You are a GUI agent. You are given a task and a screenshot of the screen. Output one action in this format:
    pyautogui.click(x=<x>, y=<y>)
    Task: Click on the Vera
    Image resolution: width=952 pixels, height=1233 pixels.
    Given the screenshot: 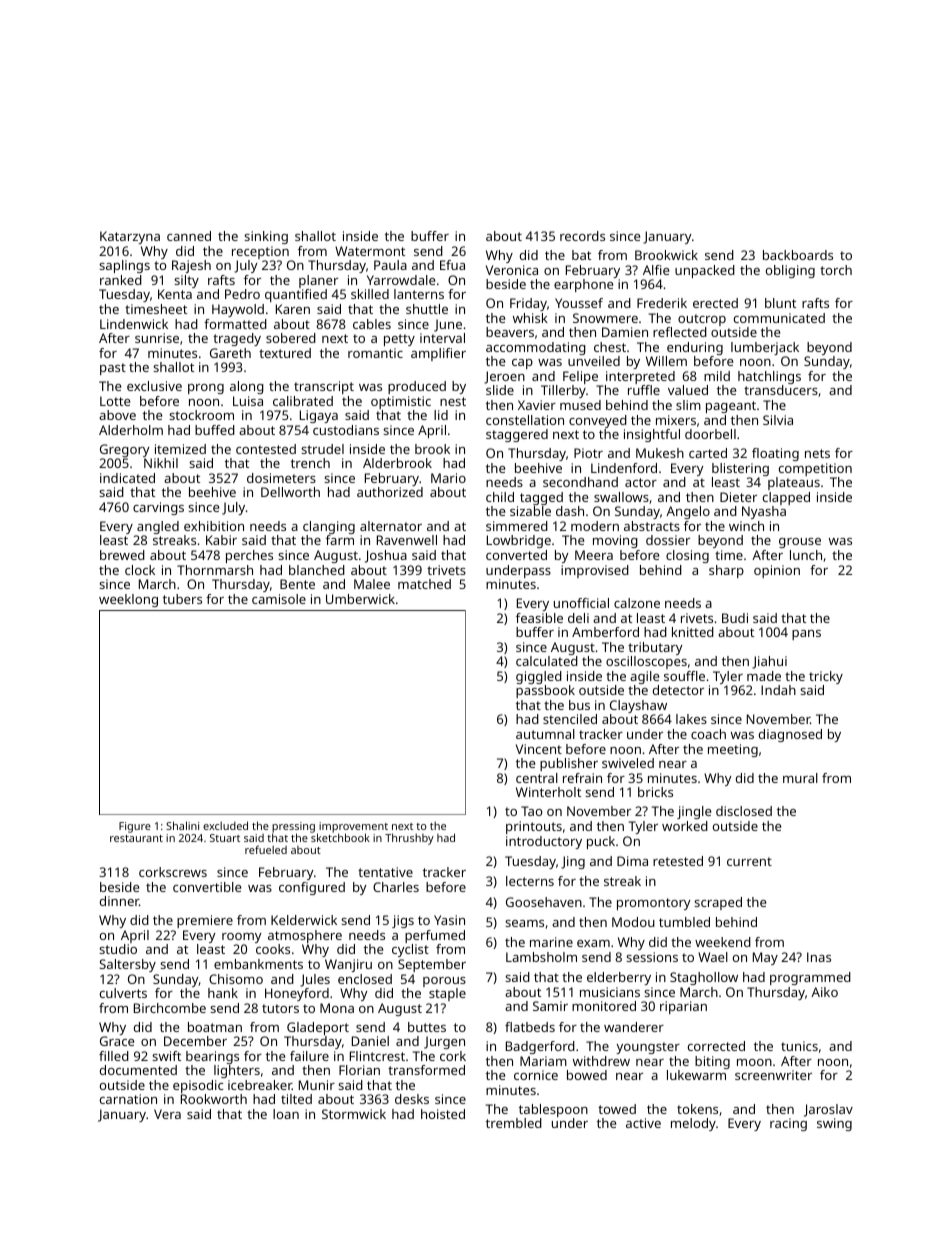 What is the action you would take?
    pyautogui.click(x=167, y=1114)
